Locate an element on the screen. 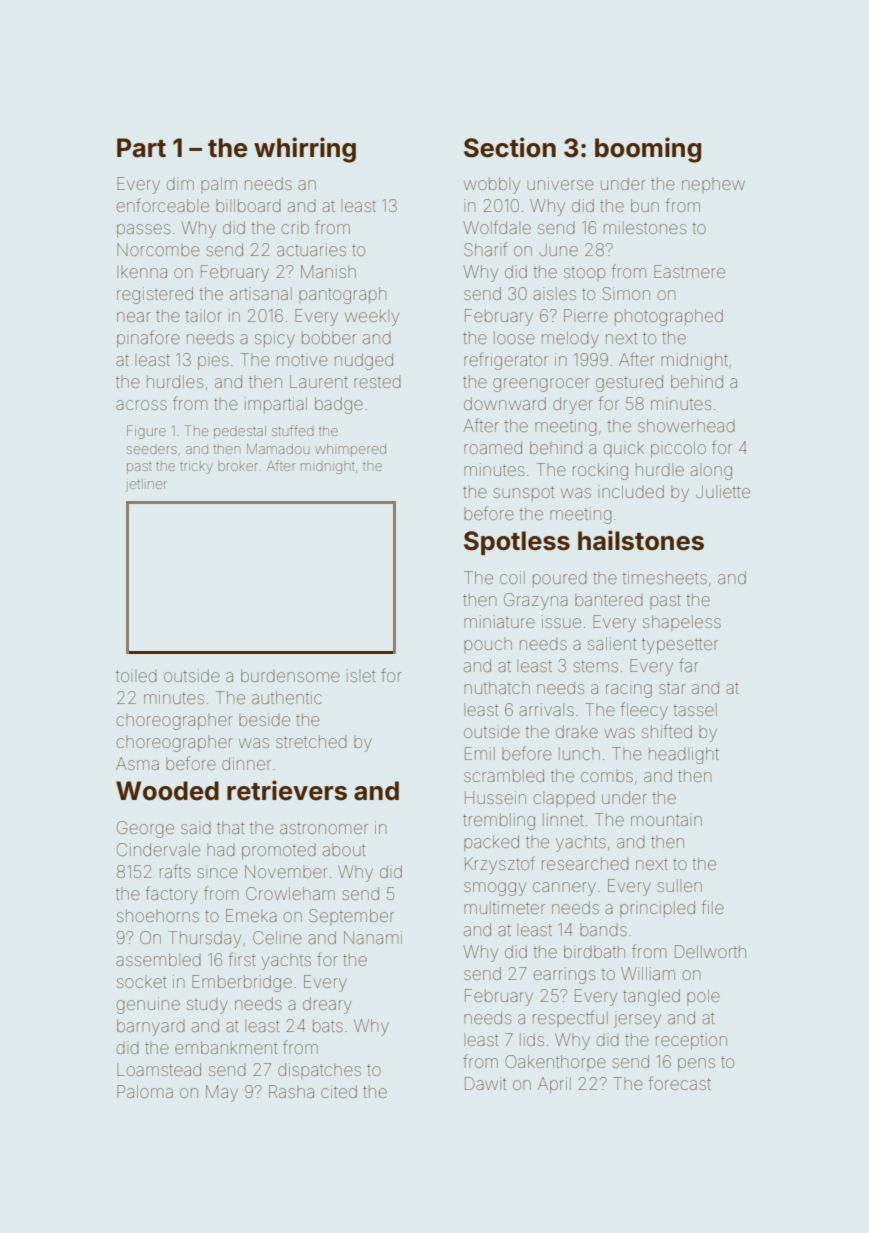 The image size is (869, 1233). refrigerator is located at coordinates (506, 361).
